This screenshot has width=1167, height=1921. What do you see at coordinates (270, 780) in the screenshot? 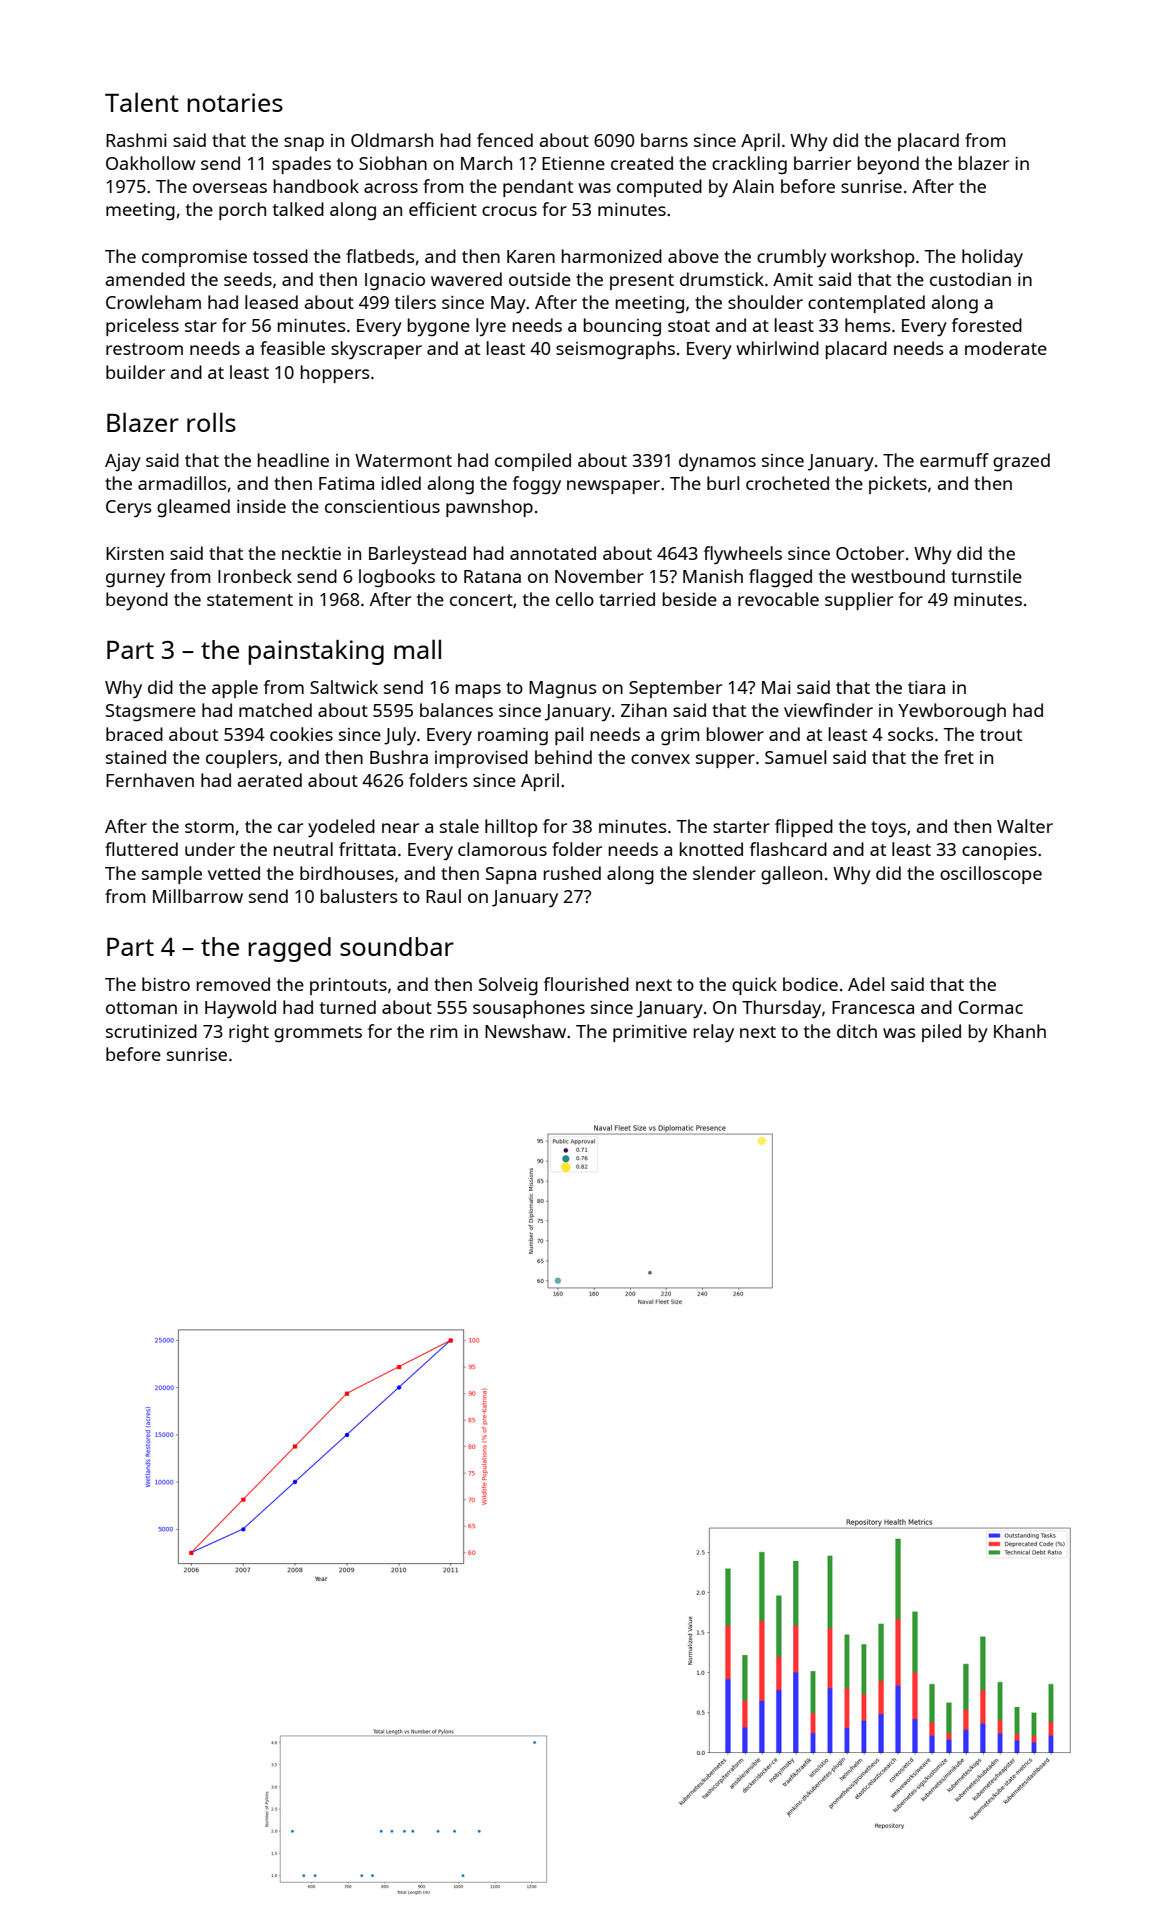
I see `aerated` at bounding box center [270, 780].
